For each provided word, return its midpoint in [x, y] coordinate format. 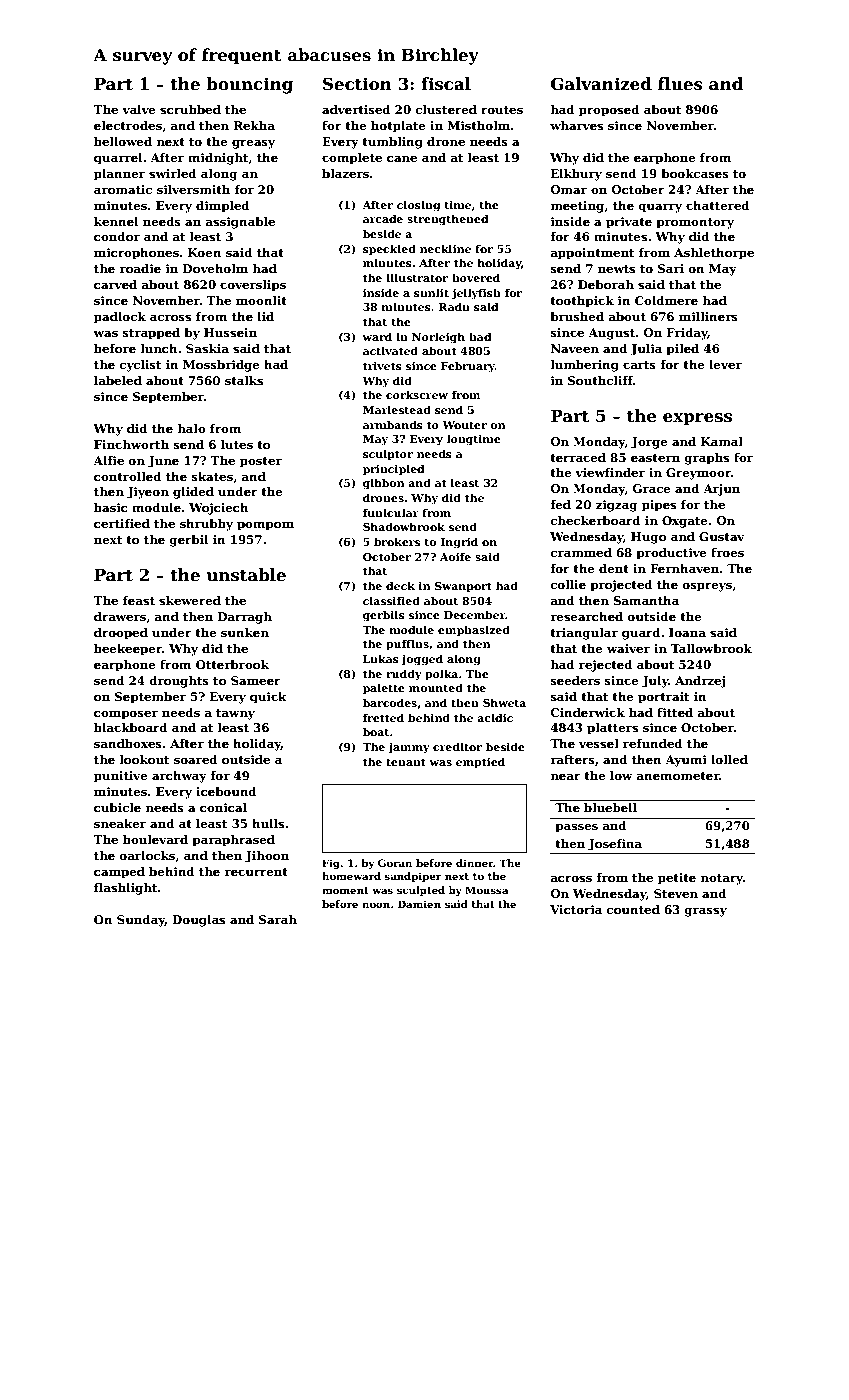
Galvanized [601, 84]
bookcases [695, 173]
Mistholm [479, 125]
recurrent [256, 872]
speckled [389, 249]
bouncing [249, 85]
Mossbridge [221, 366]
